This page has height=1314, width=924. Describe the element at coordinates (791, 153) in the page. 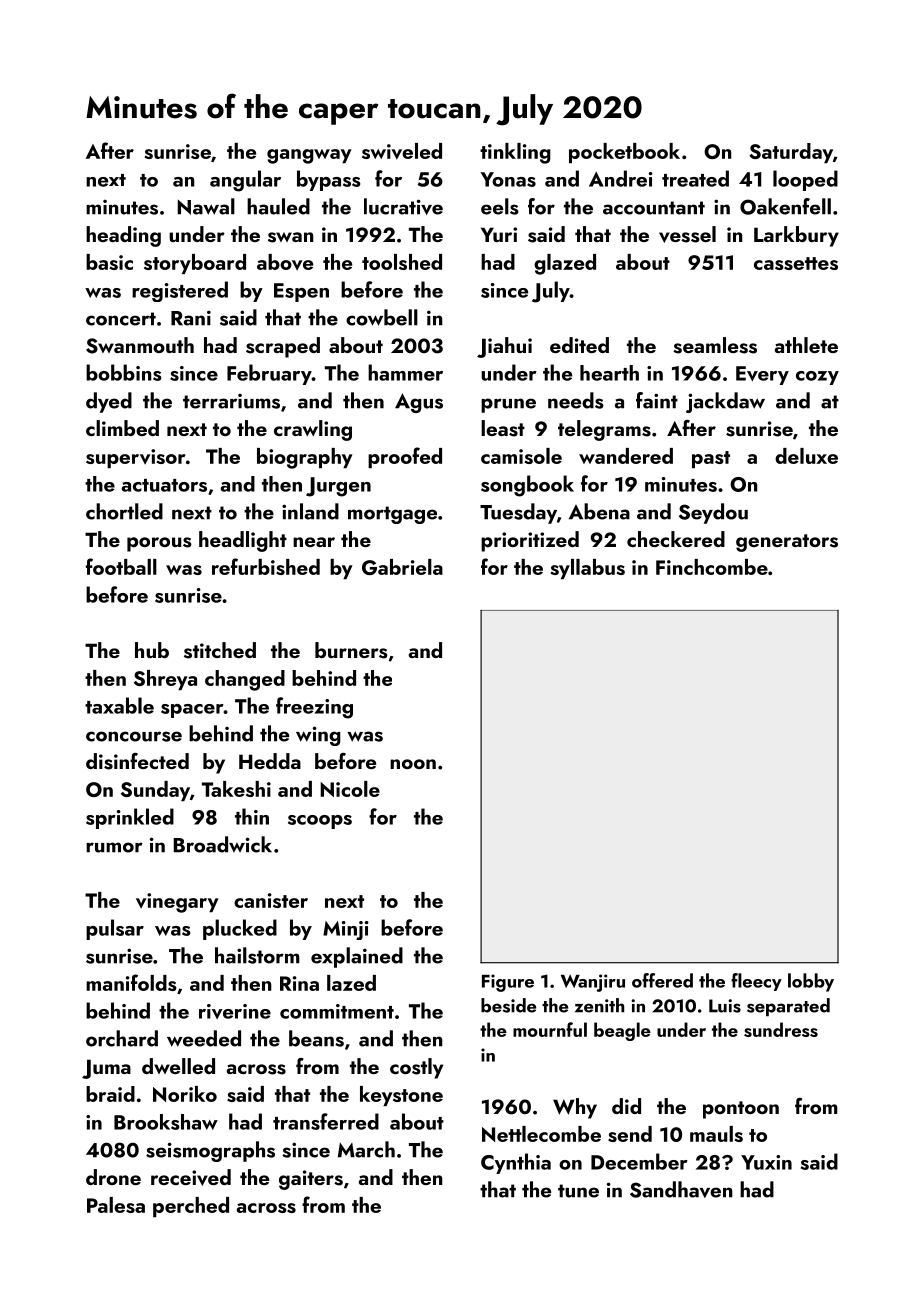

I see `Saturday` at that location.
